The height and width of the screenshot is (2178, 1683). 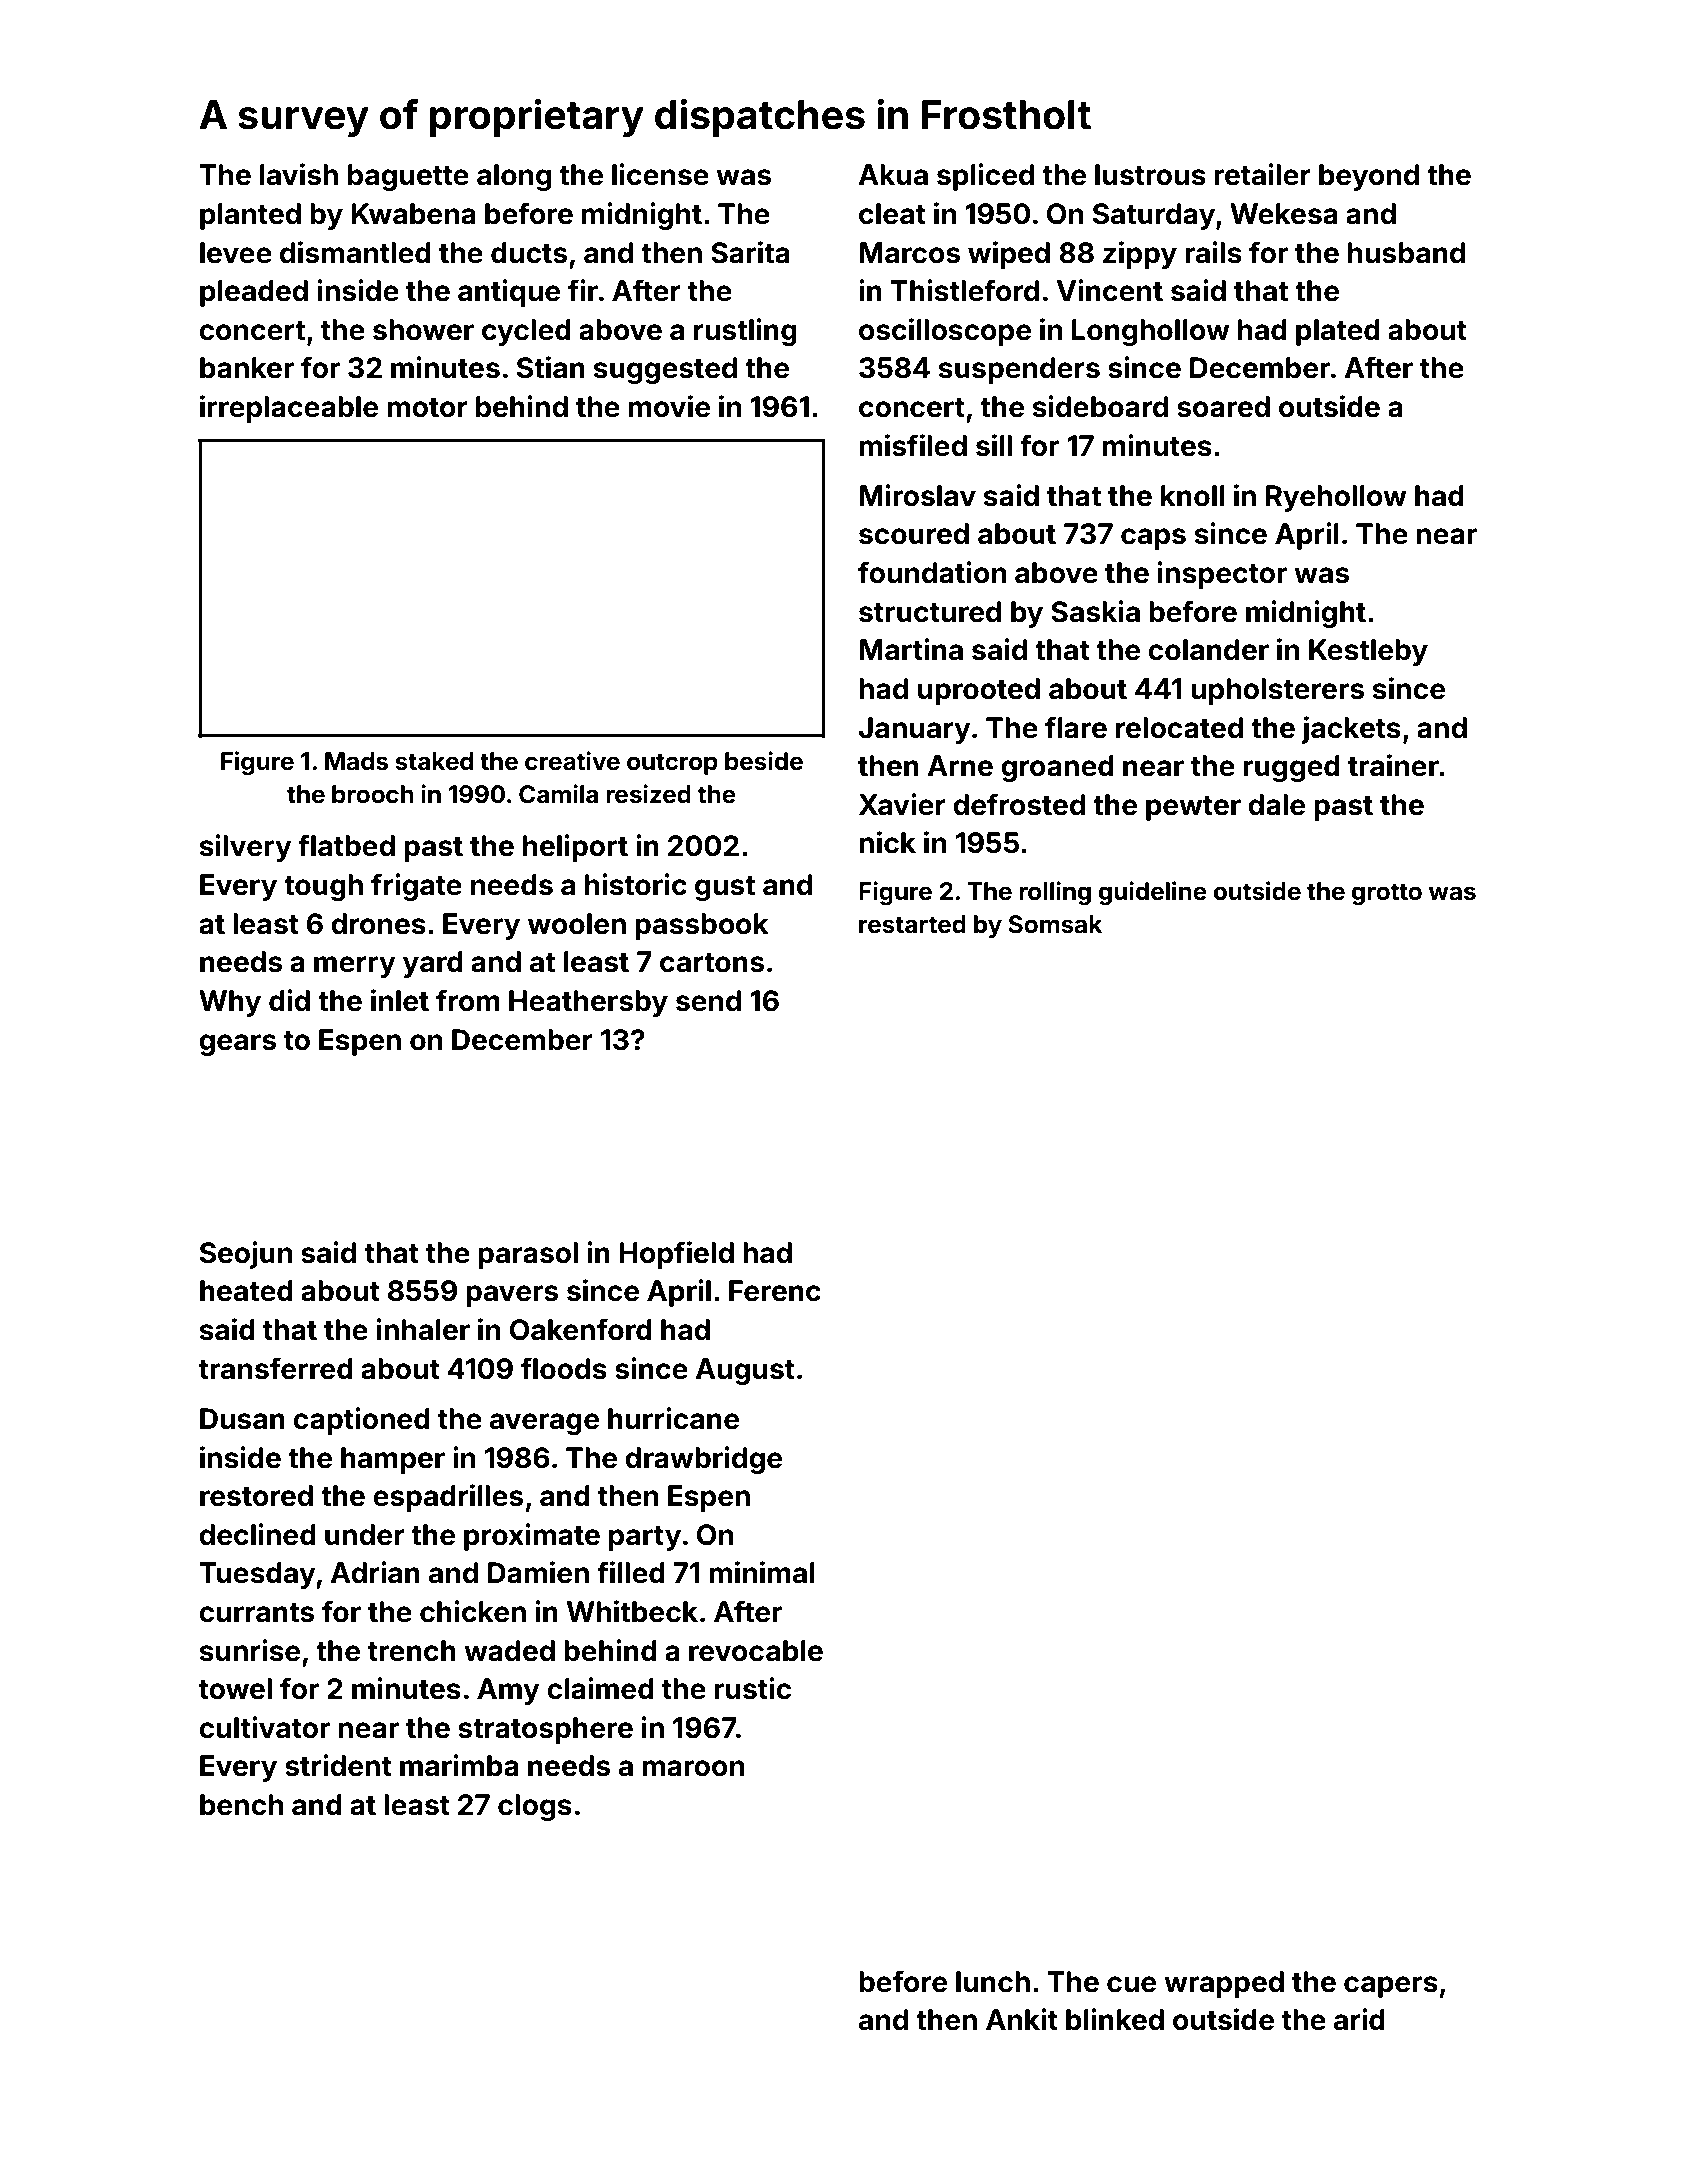 I want to click on cycled, so click(x=526, y=332).
